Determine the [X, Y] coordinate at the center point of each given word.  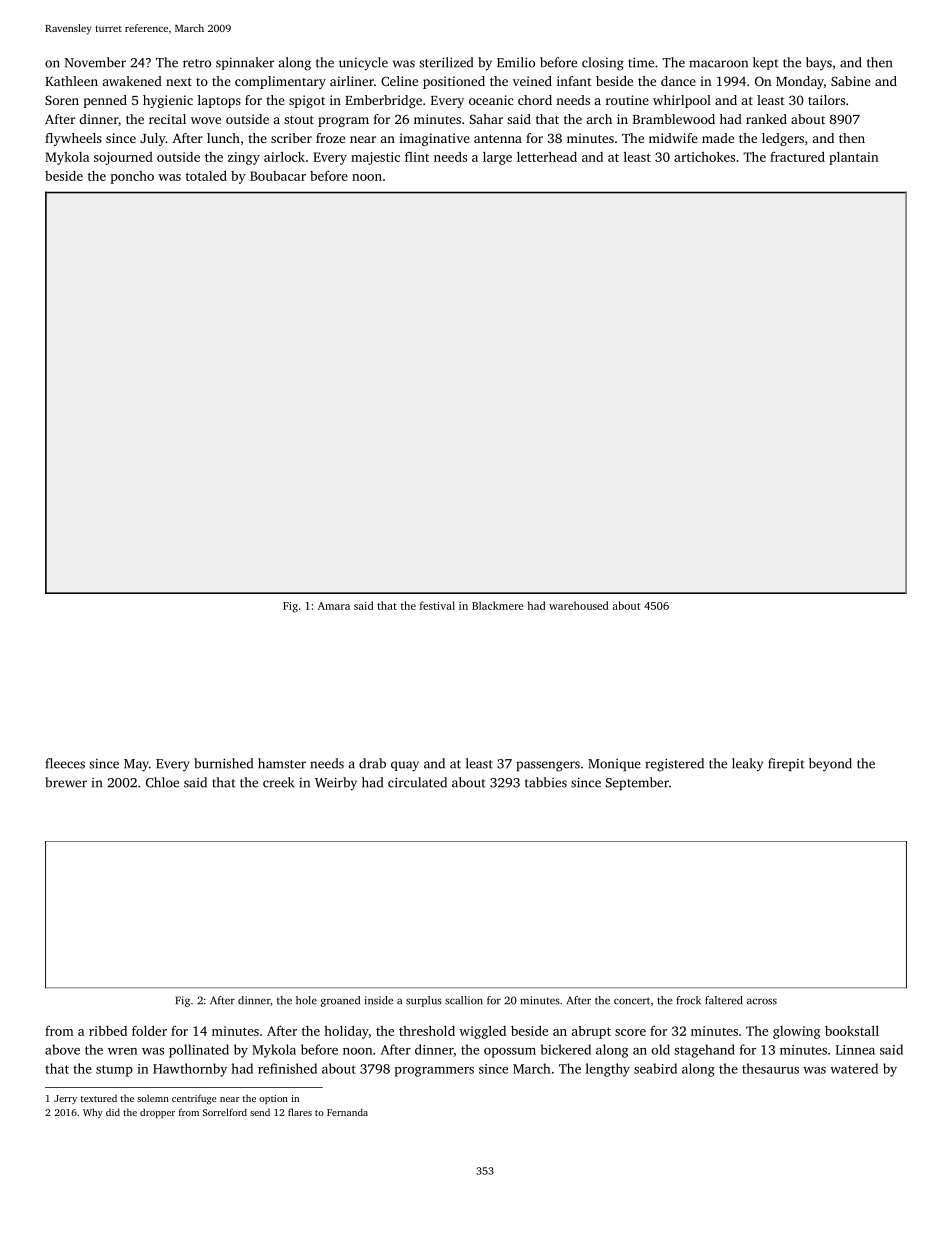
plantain [853, 158]
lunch [223, 138]
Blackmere [498, 605]
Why [93, 1113]
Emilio [516, 62]
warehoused [579, 605]
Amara [334, 606]
